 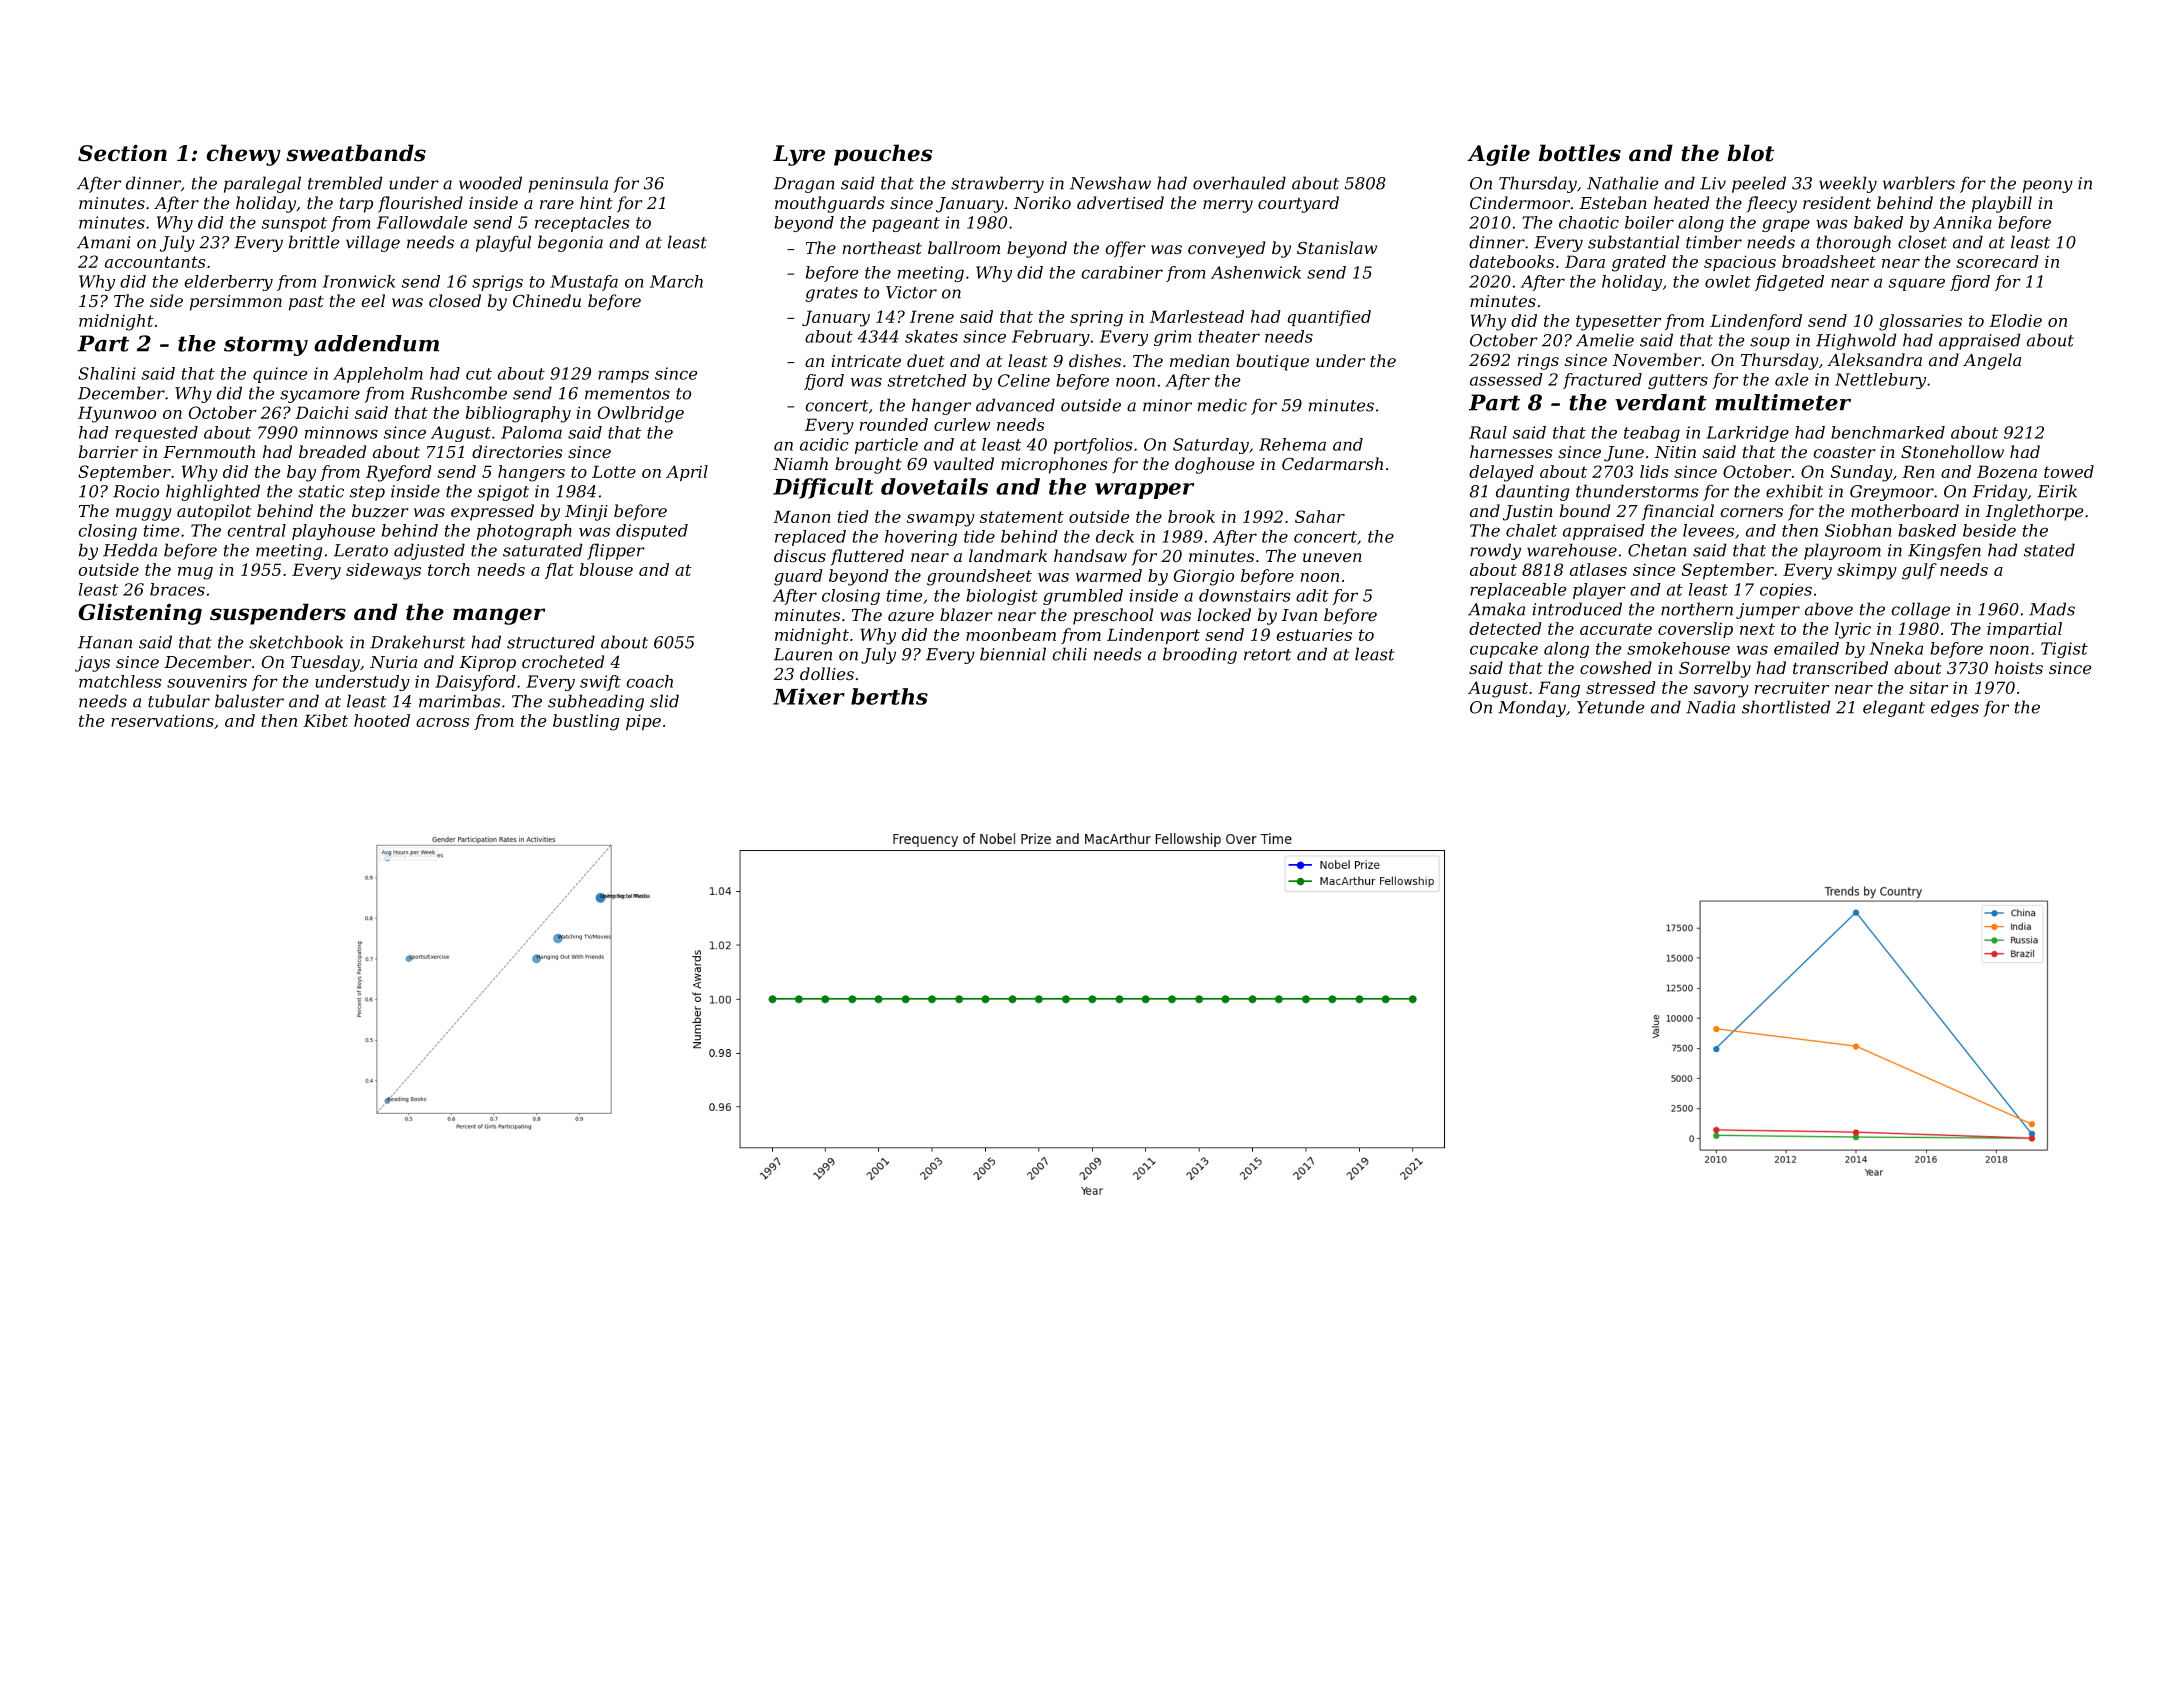 What do you see at coordinates (883, 155) in the screenshot?
I see `pouches` at bounding box center [883, 155].
